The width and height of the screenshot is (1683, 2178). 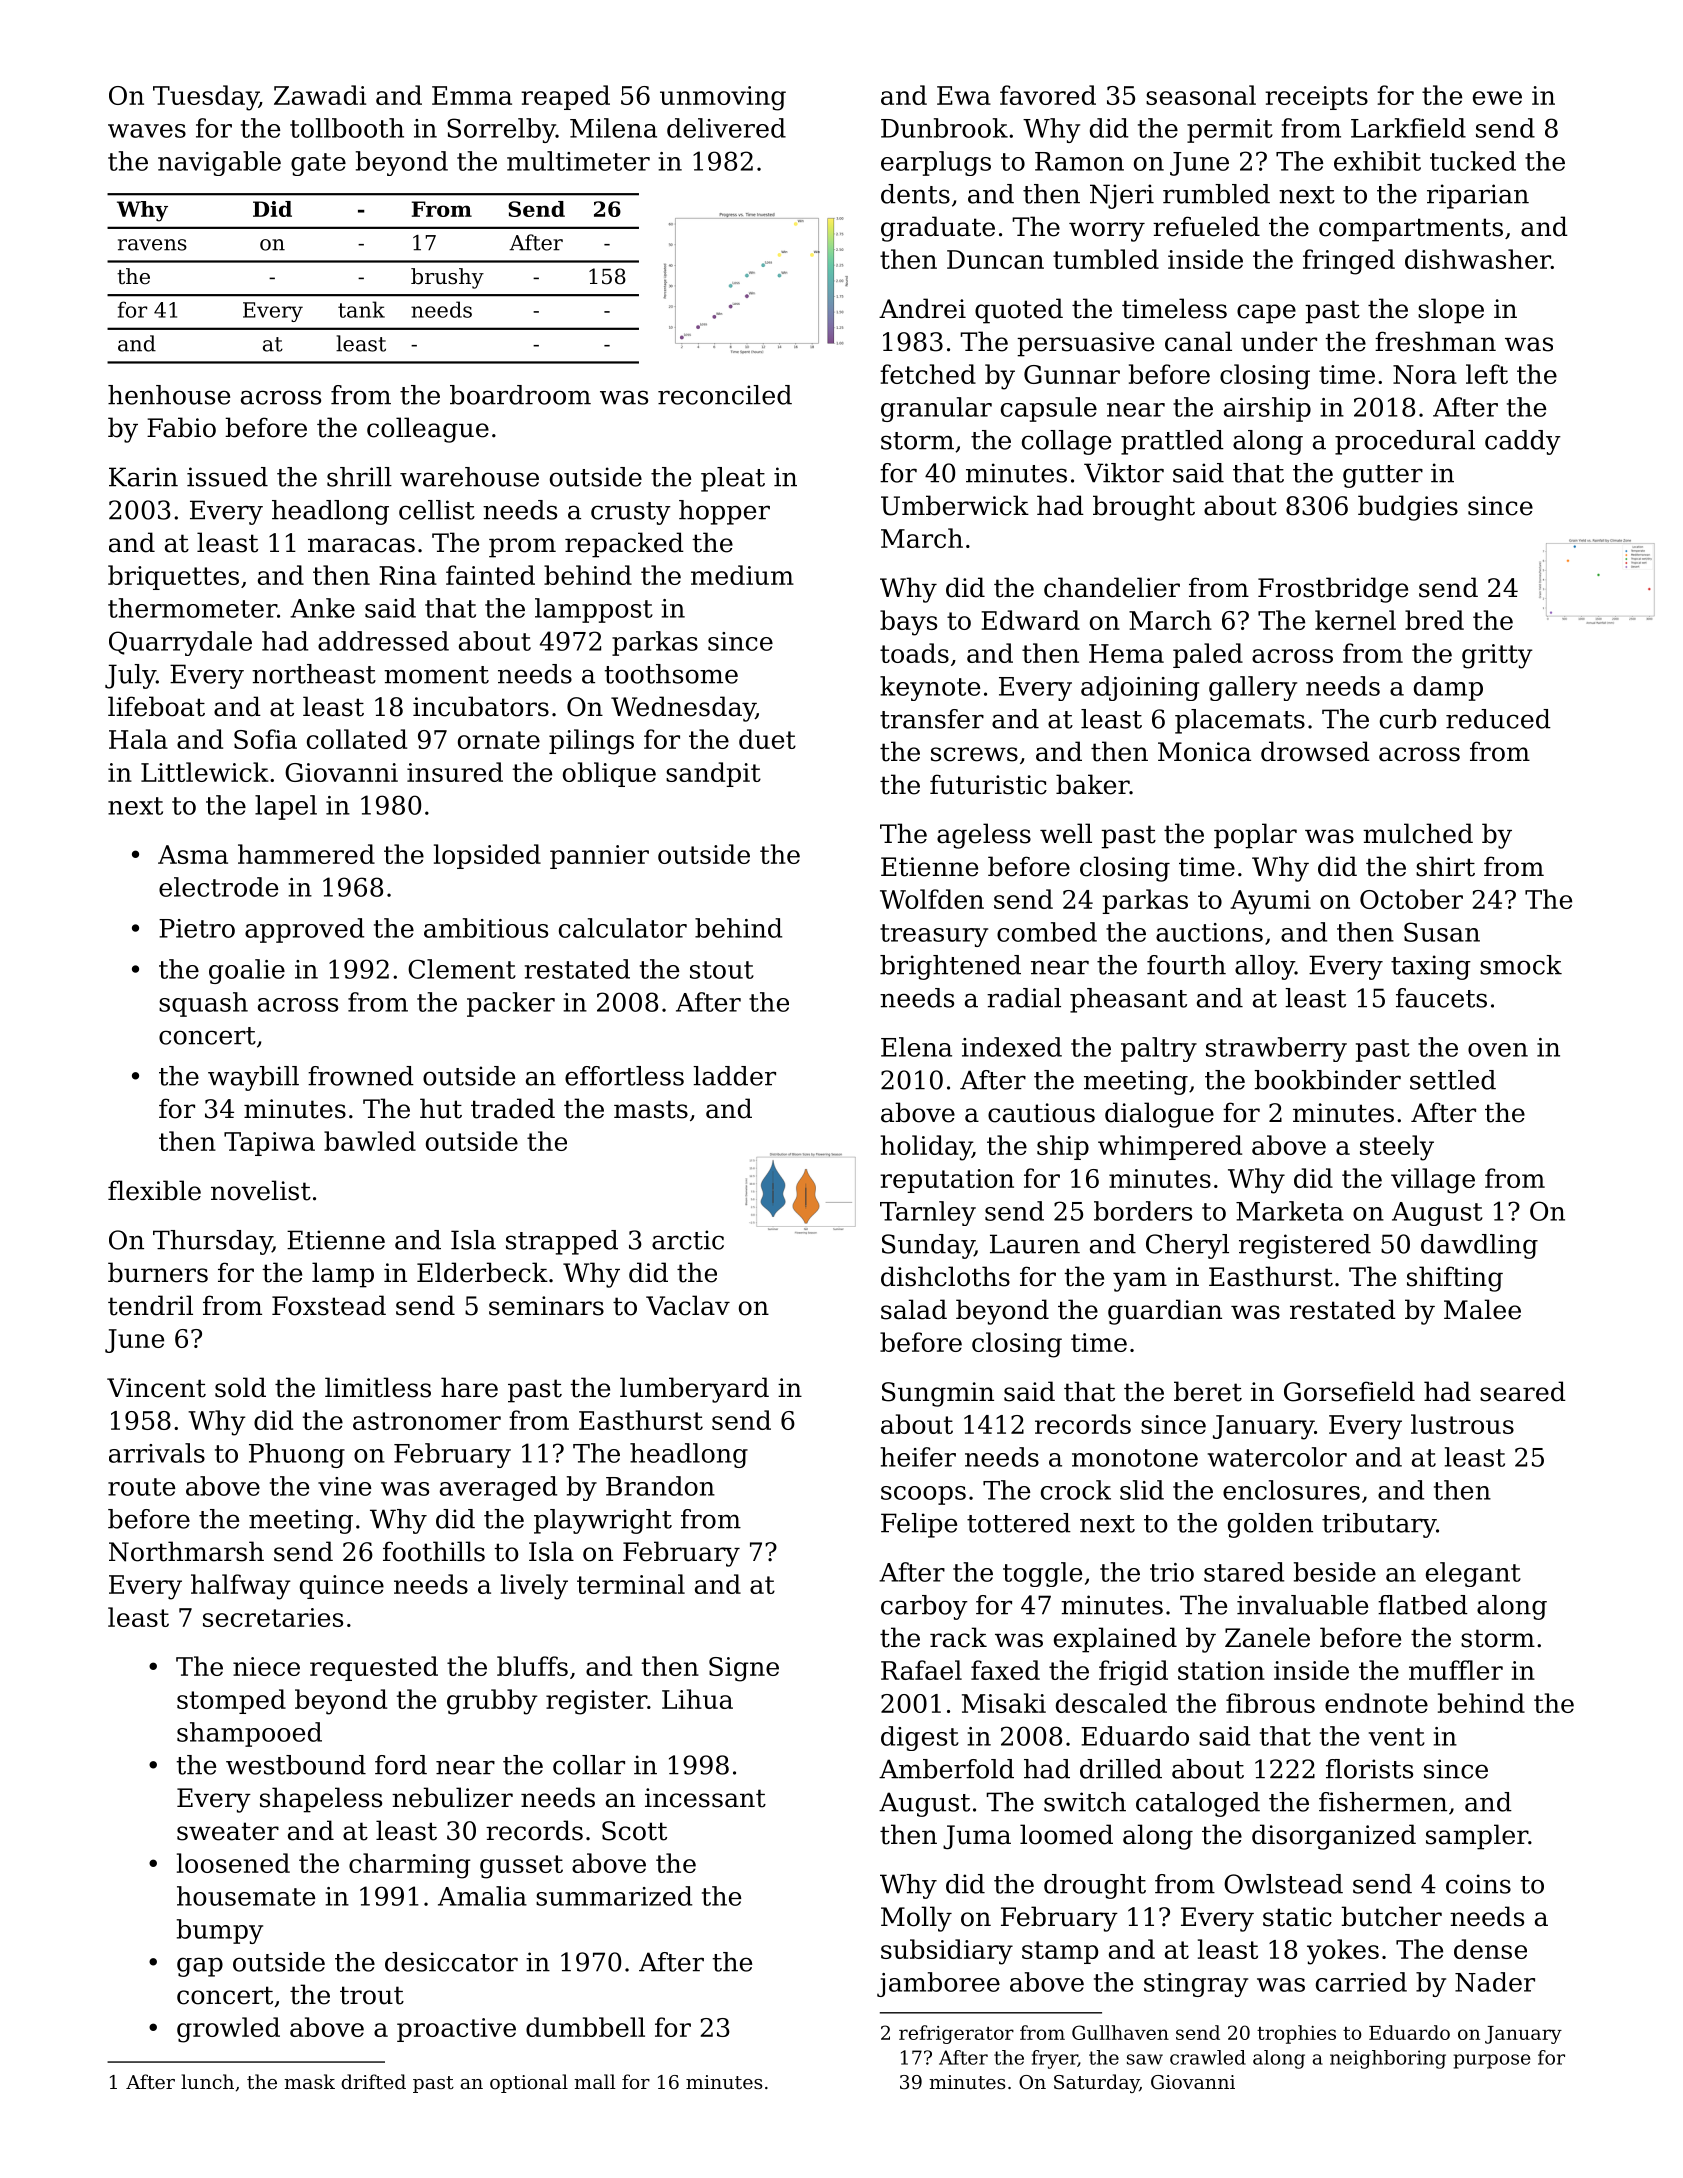 What do you see at coordinates (688, 1305) in the screenshot?
I see `Vaclav` at bounding box center [688, 1305].
